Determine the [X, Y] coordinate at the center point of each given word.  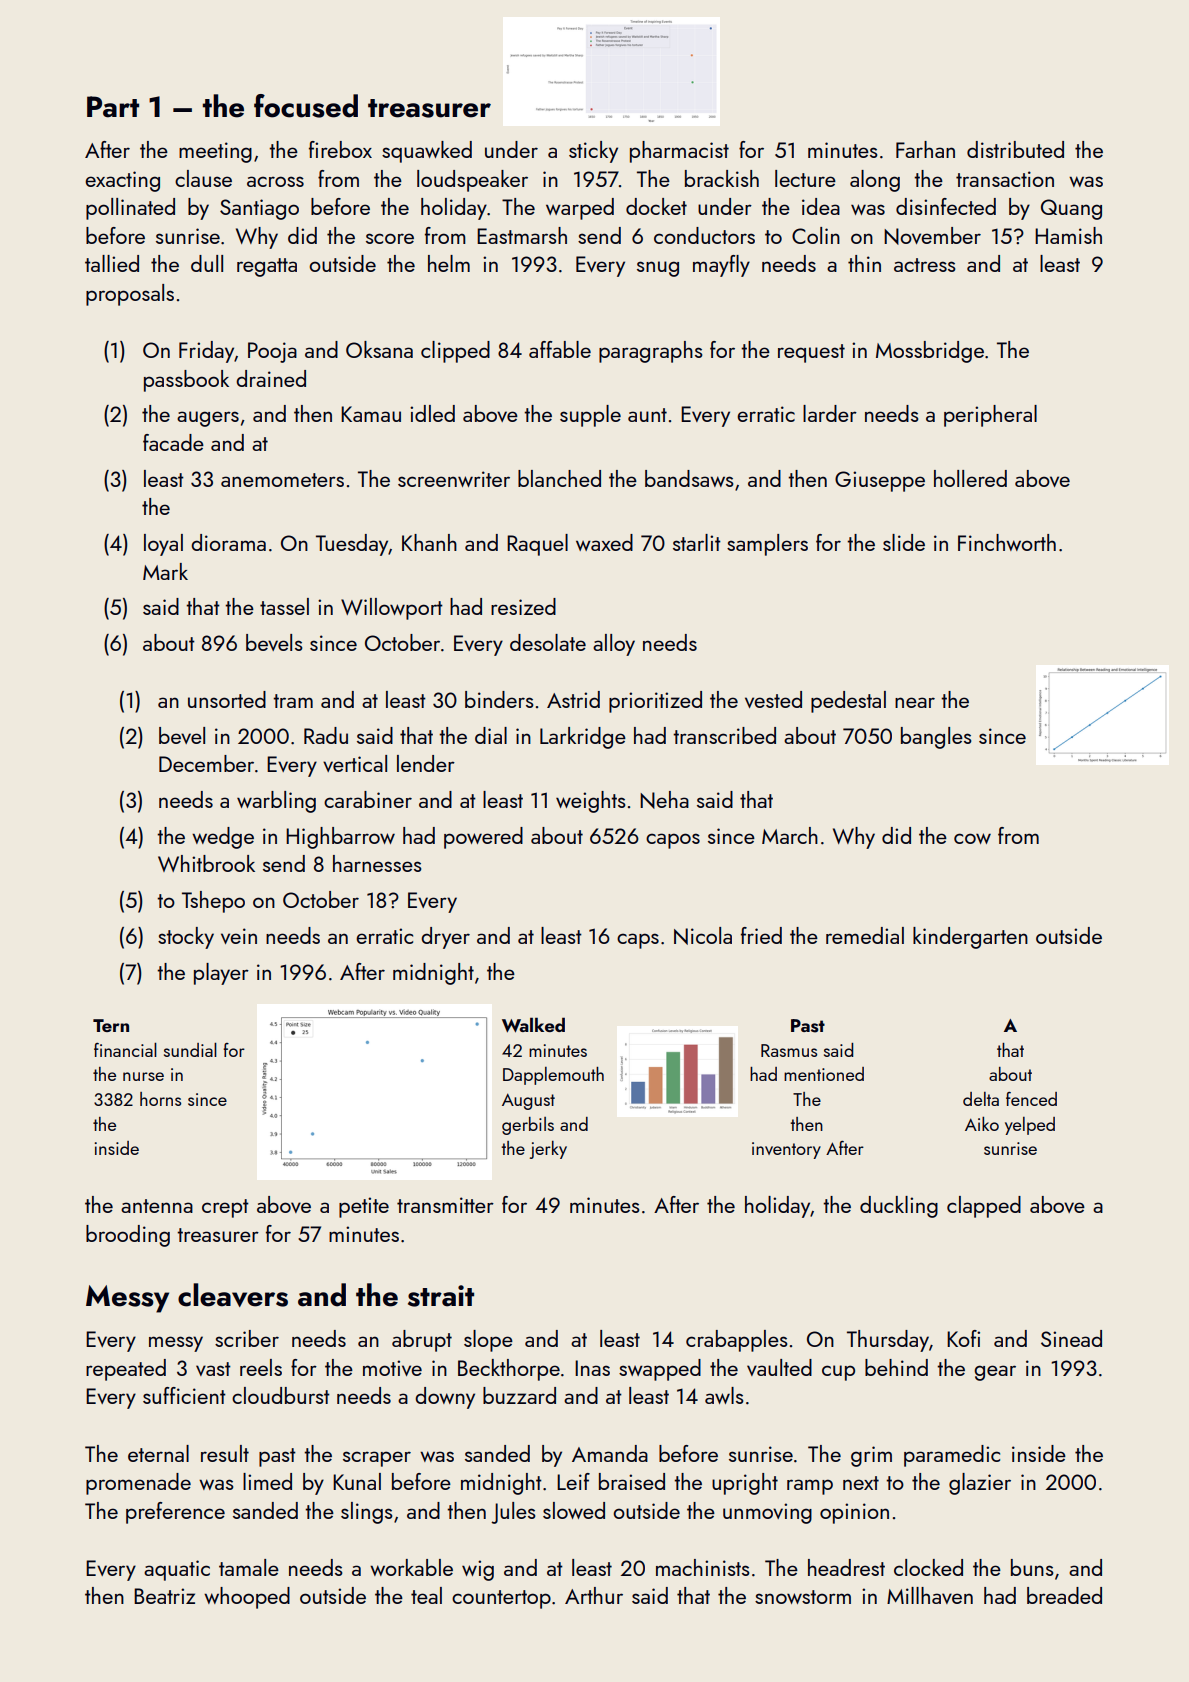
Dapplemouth [553, 1076]
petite [364, 1207]
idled [432, 413]
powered [483, 838]
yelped [1030, 1126]
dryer [445, 938]
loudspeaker [472, 181]
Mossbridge [930, 352]
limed [267, 1481]
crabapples [737, 1341]
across [275, 181]
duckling [899, 1207]
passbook [186, 381]
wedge [223, 838]
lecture [805, 178]
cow [972, 838]
